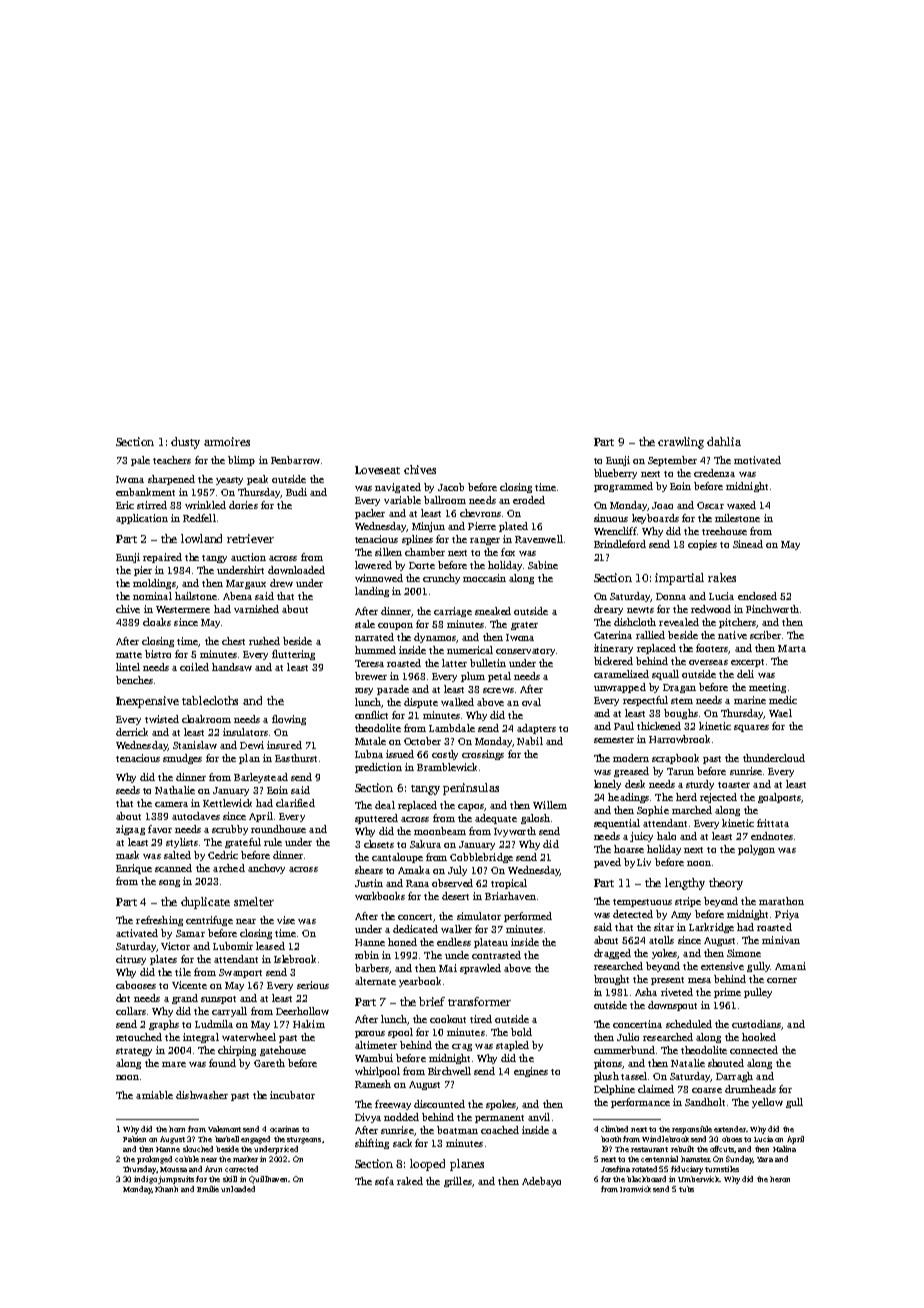 The image size is (924, 1308). I want to click on Jacob, so click(451, 487).
